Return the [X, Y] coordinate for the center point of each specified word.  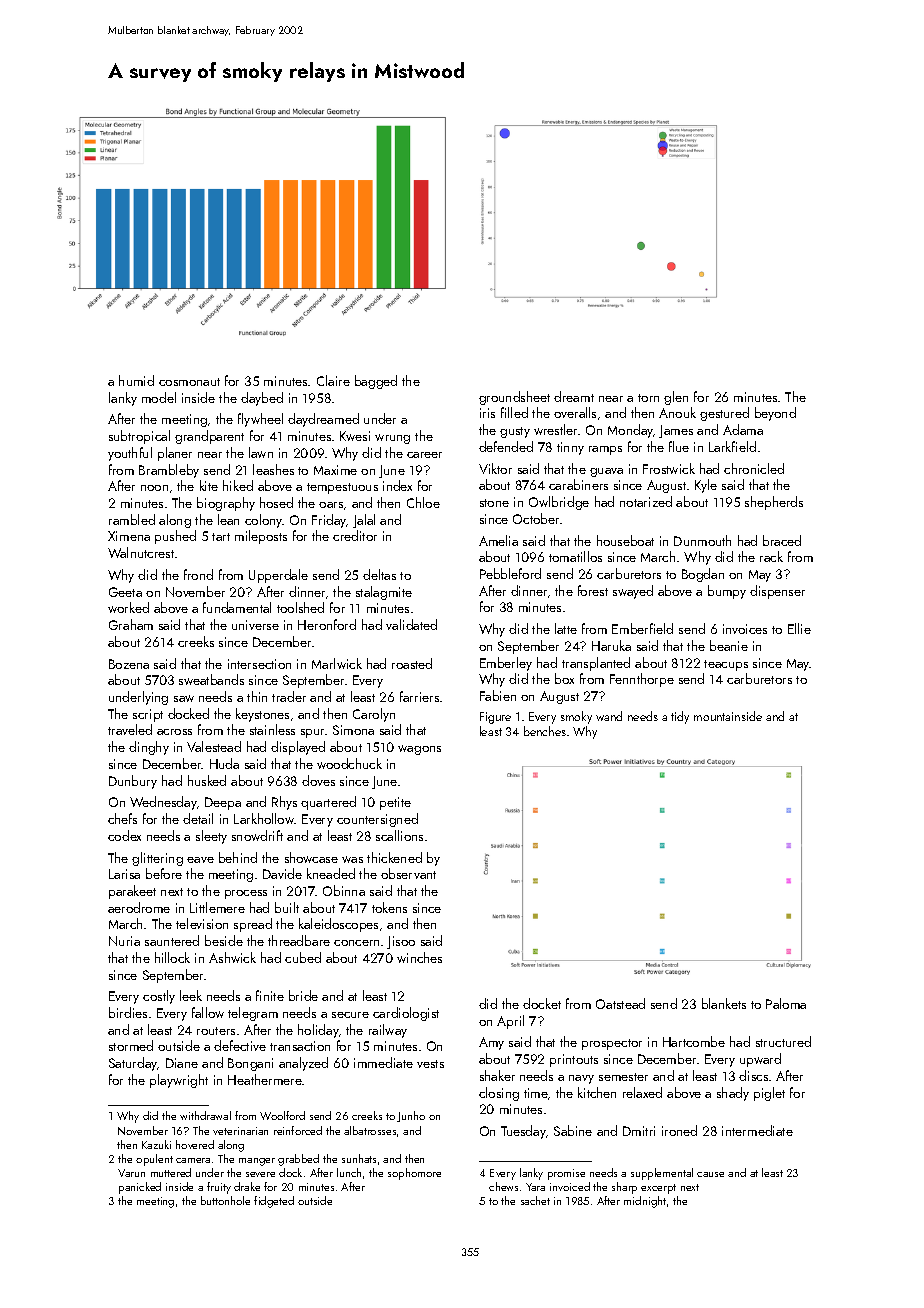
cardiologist [406, 1014]
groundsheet [514, 398]
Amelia [498, 540]
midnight [645, 1202]
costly [159, 997]
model [159, 397]
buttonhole [225, 1200]
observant [408, 873]
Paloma [786, 1003]
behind [238, 857]
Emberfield [642, 628]
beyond [775, 414]
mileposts [261, 537]
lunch [349, 1172]
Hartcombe [694, 1041]
